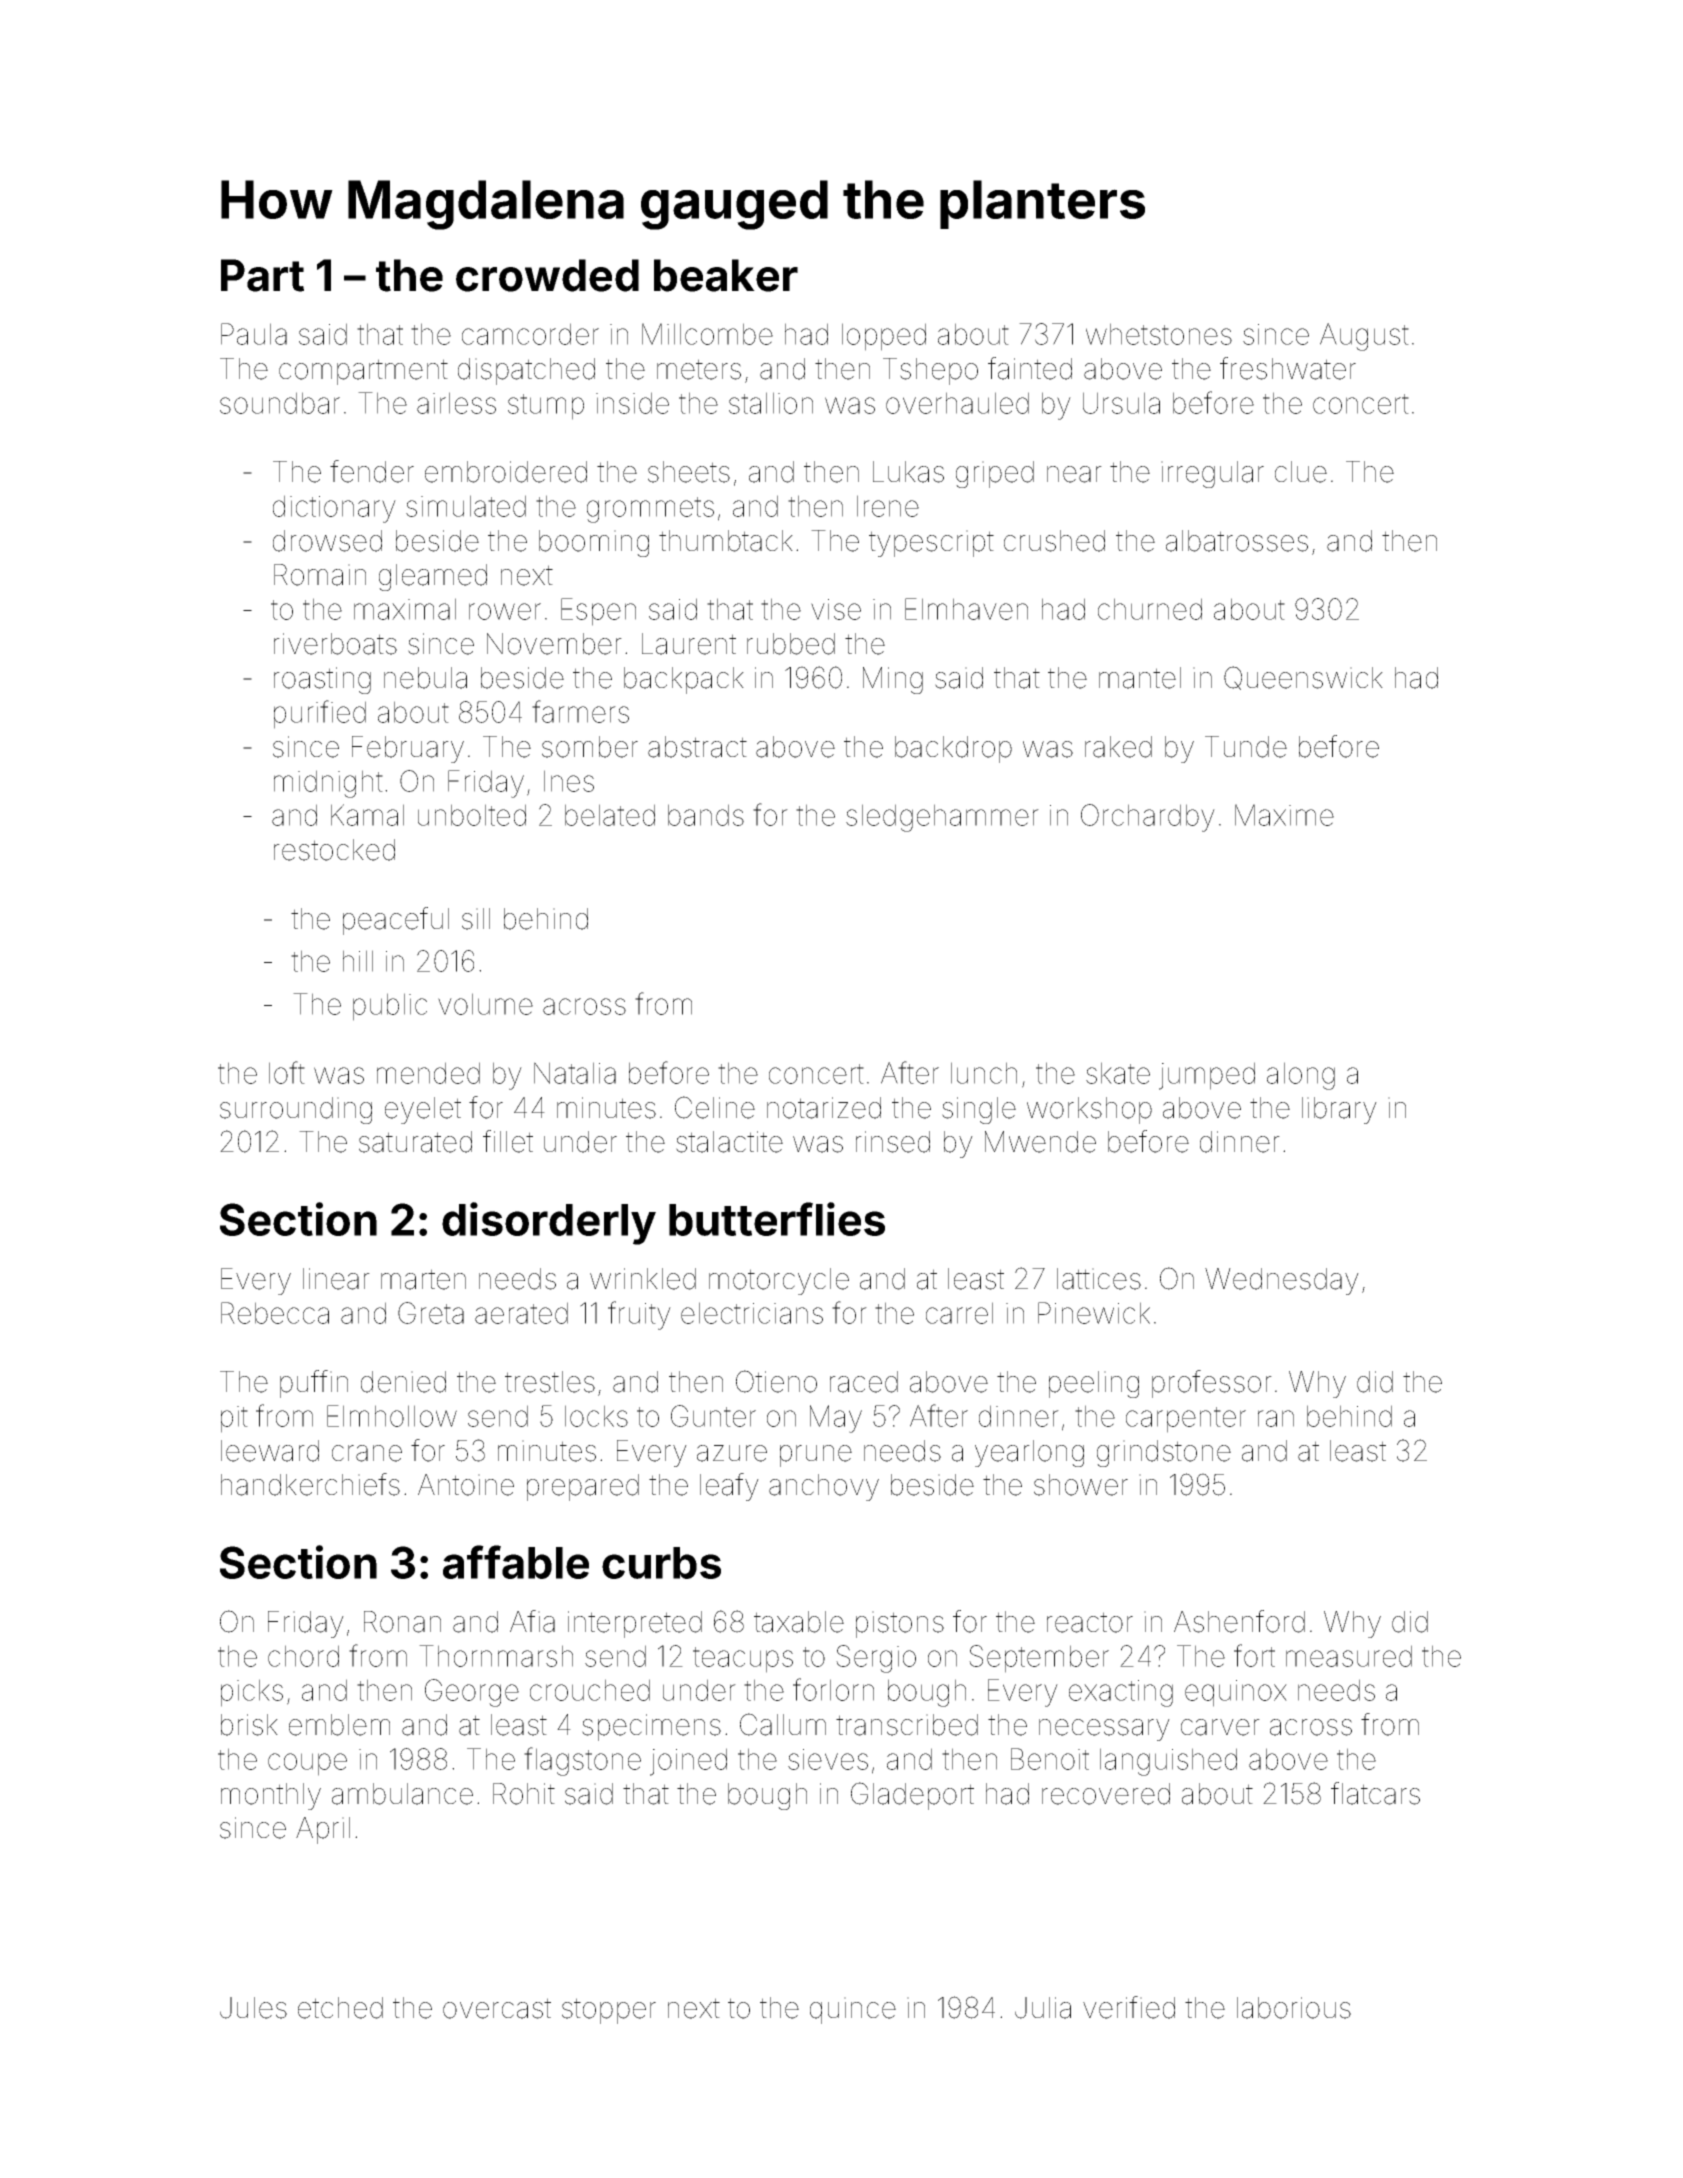 The height and width of the document is (2178, 1683). What do you see at coordinates (836, 1419) in the document?
I see `May` at bounding box center [836, 1419].
